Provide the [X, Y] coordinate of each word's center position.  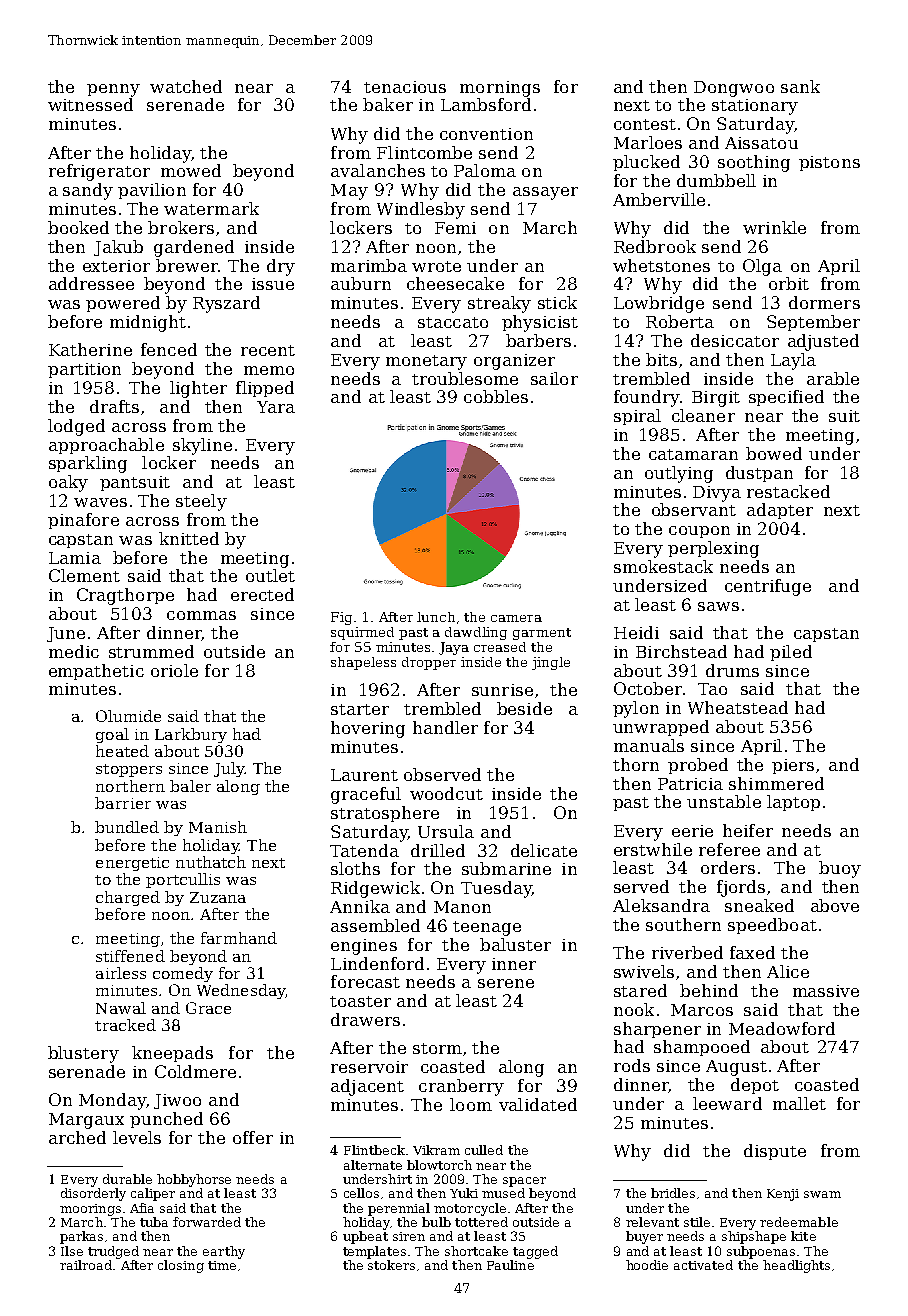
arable [833, 378]
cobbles [496, 396]
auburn [361, 283]
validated [538, 1104]
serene [506, 983]
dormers [824, 302]
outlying [679, 474]
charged [128, 898]
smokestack [663, 566]
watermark [211, 208]
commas [201, 615]
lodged [76, 427]
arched [77, 1137]
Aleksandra [661, 905]
